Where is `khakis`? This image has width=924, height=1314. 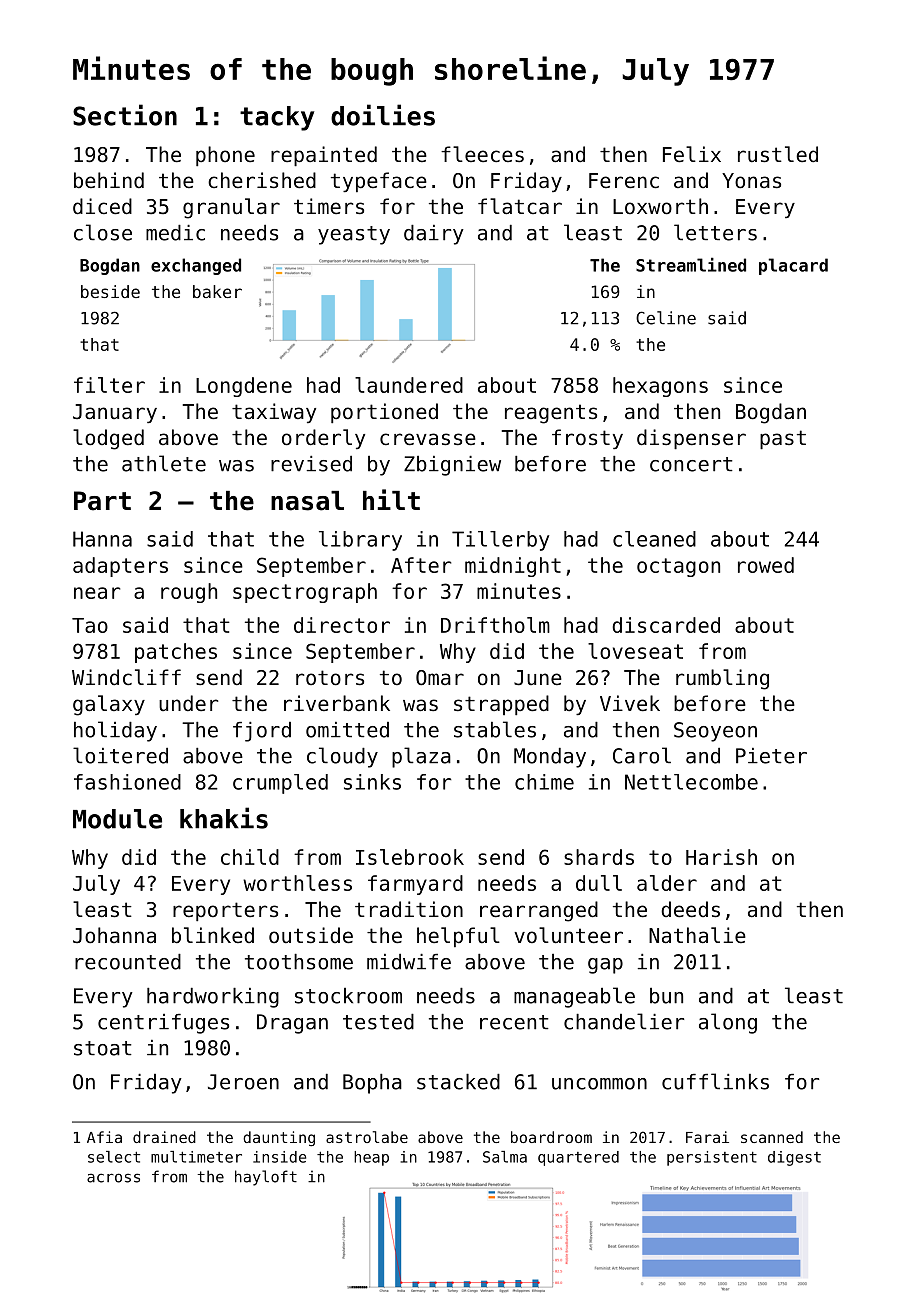 khakis is located at coordinates (224, 818).
